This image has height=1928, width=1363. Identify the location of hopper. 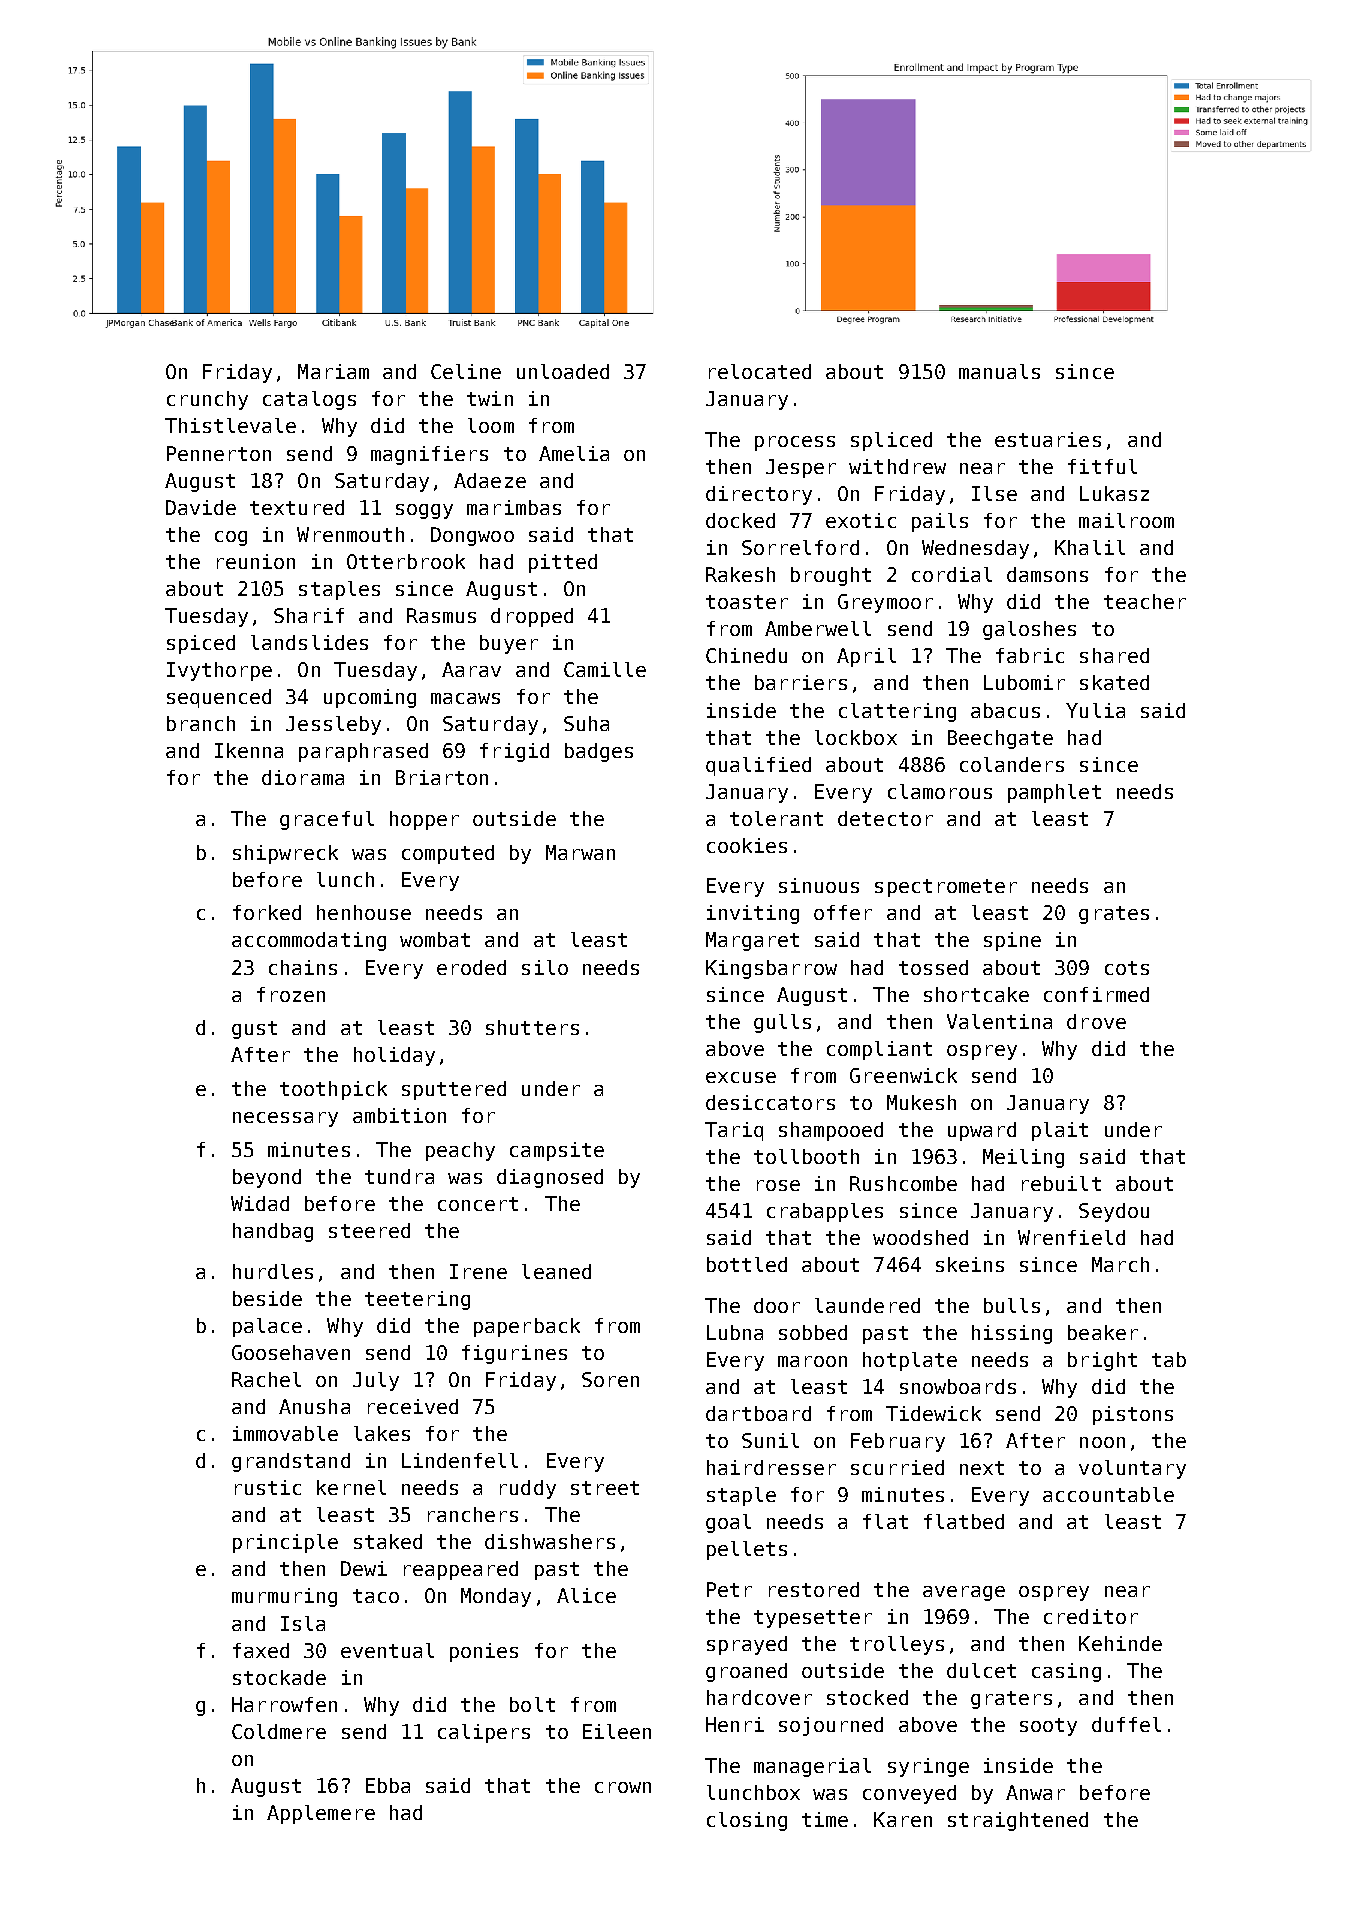
(424, 820).
